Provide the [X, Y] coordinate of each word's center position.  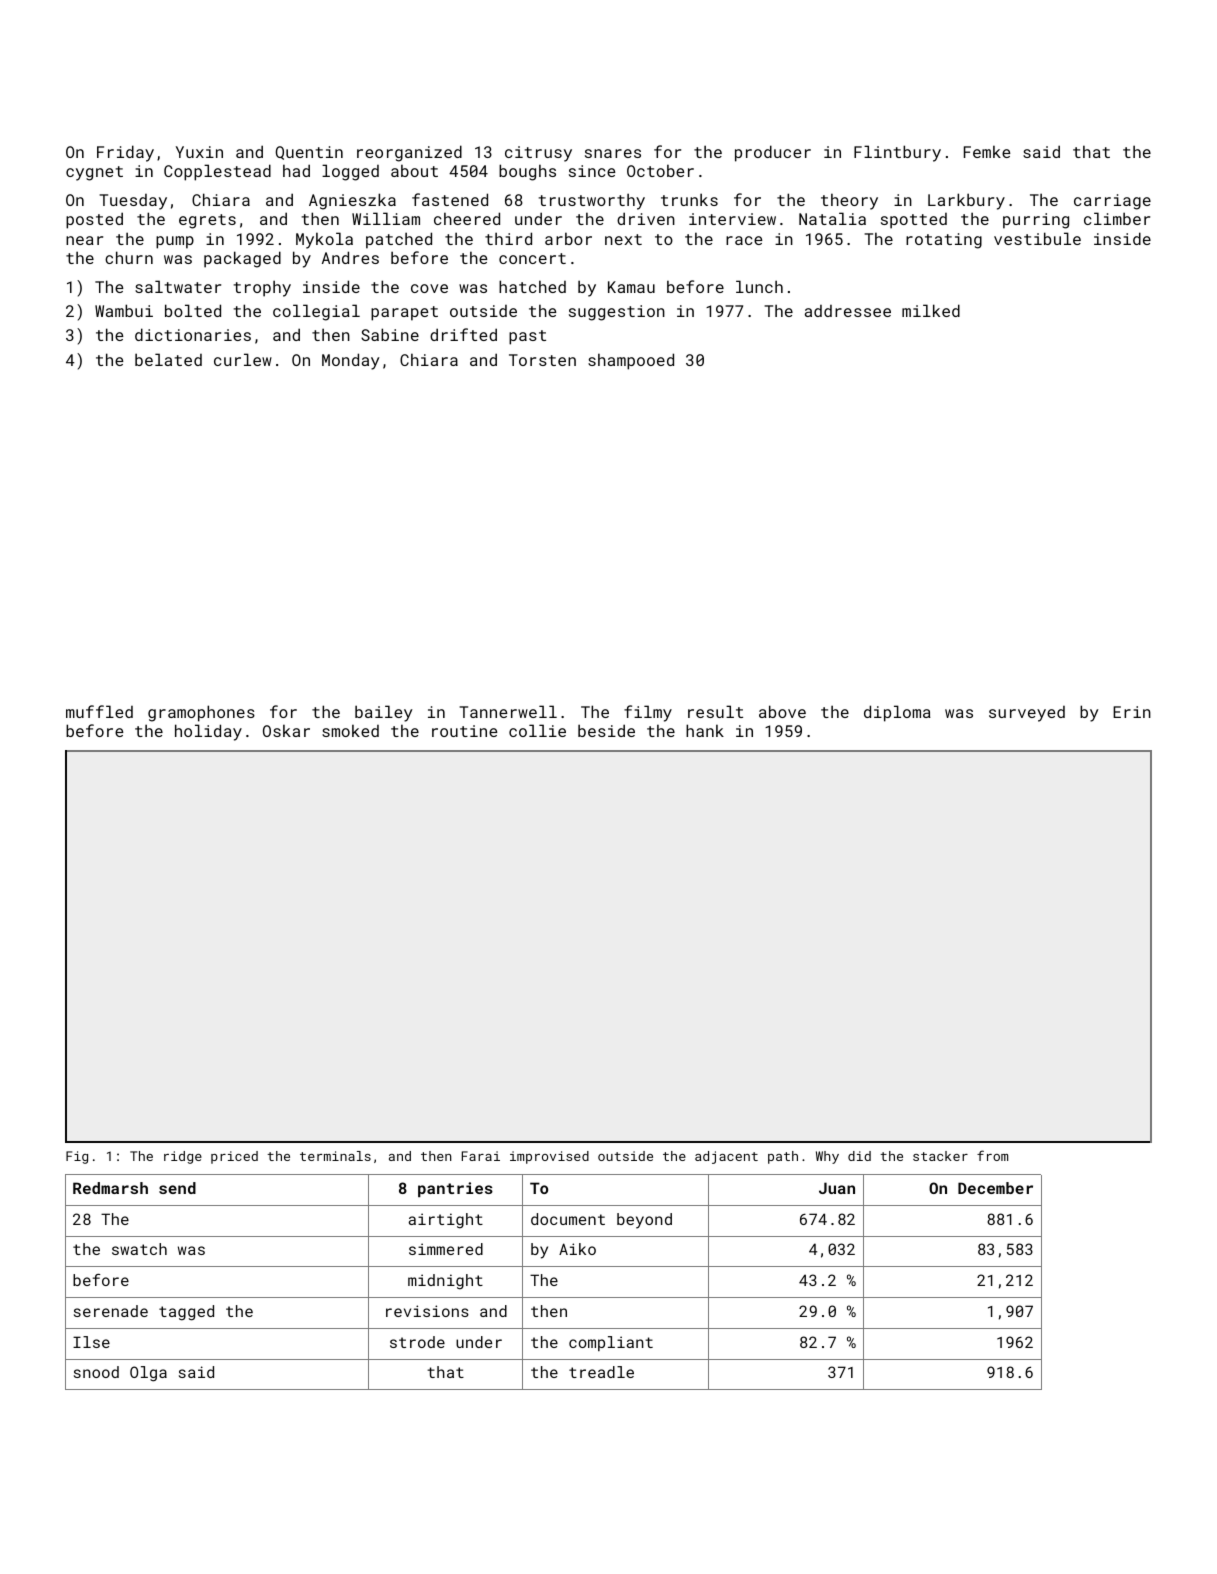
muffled [99, 711]
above [782, 711]
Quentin [309, 153]
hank [705, 730]
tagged [186, 1313]
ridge [183, 1157]
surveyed [1027, 714]
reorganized [409, 153]
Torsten [542, 360]
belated [168, 359]
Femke [987, 151]
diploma [897, 713]
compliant [611, 1343]
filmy [648, 713]
